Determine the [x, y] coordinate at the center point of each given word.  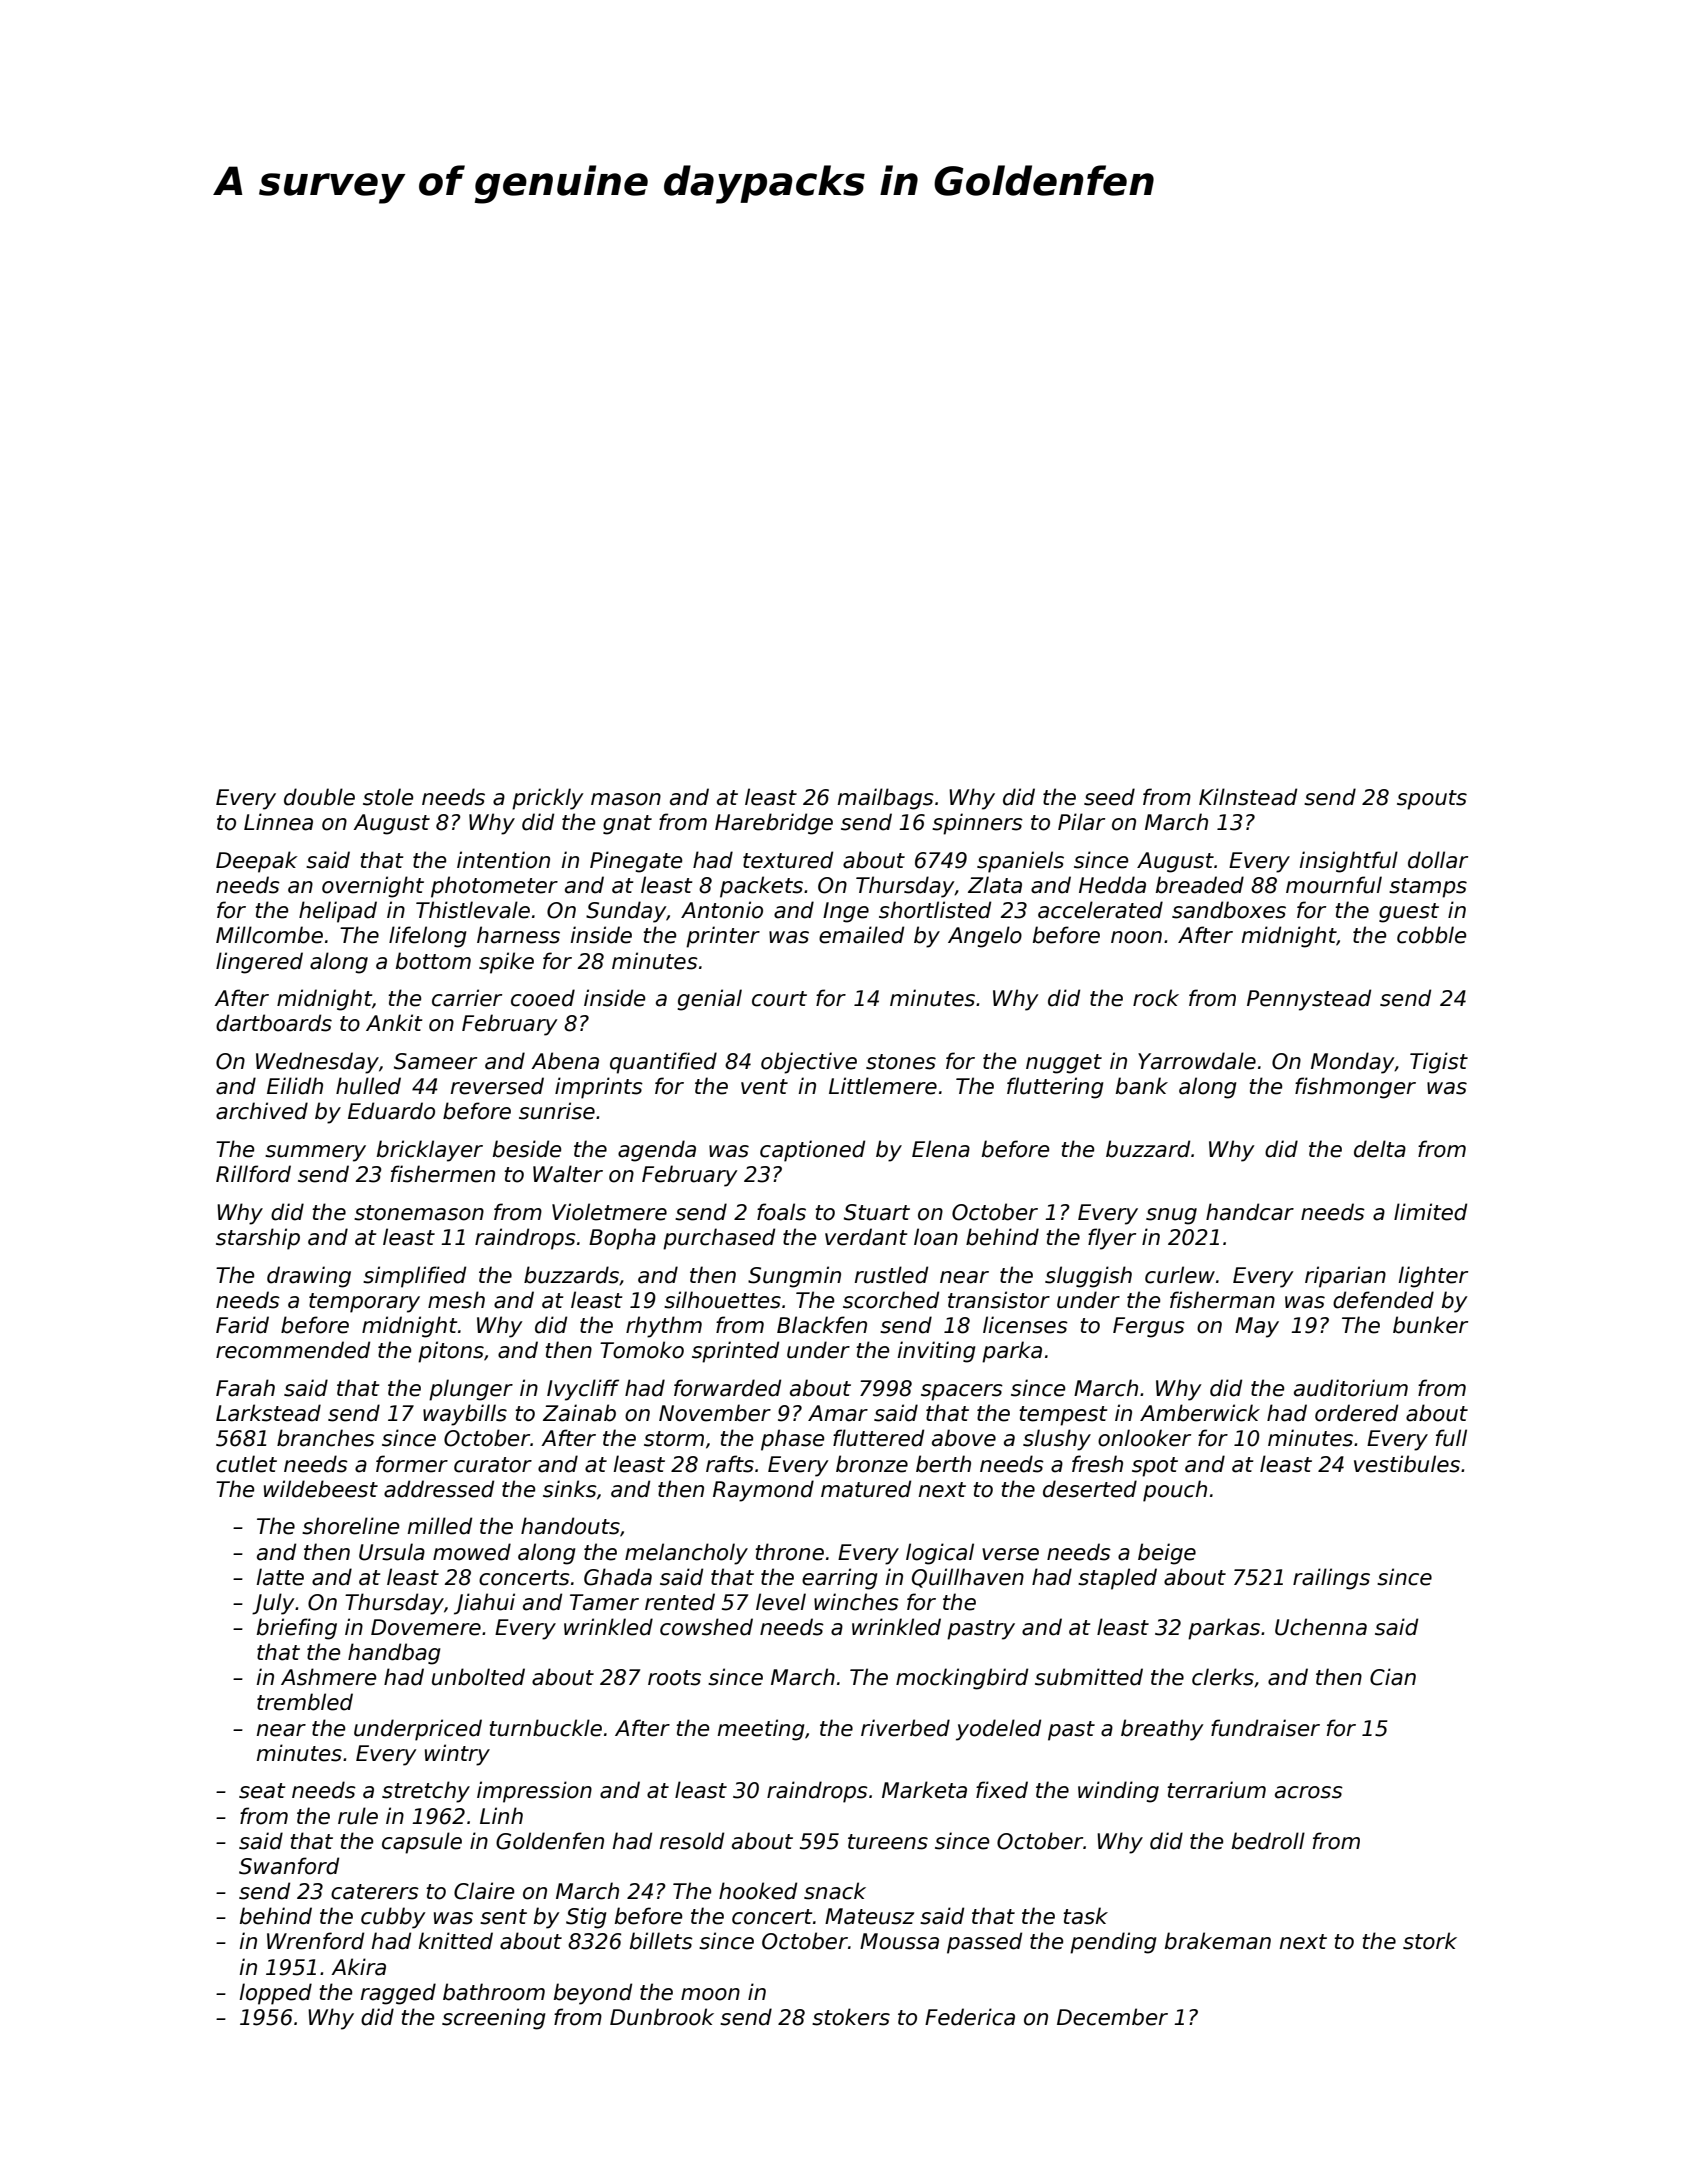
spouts [1432, 800]
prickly [548, 799]
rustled [891, 1275]
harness [518, 935]
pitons [451, 1352]
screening [493, 2019]
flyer [1112, 1239]
